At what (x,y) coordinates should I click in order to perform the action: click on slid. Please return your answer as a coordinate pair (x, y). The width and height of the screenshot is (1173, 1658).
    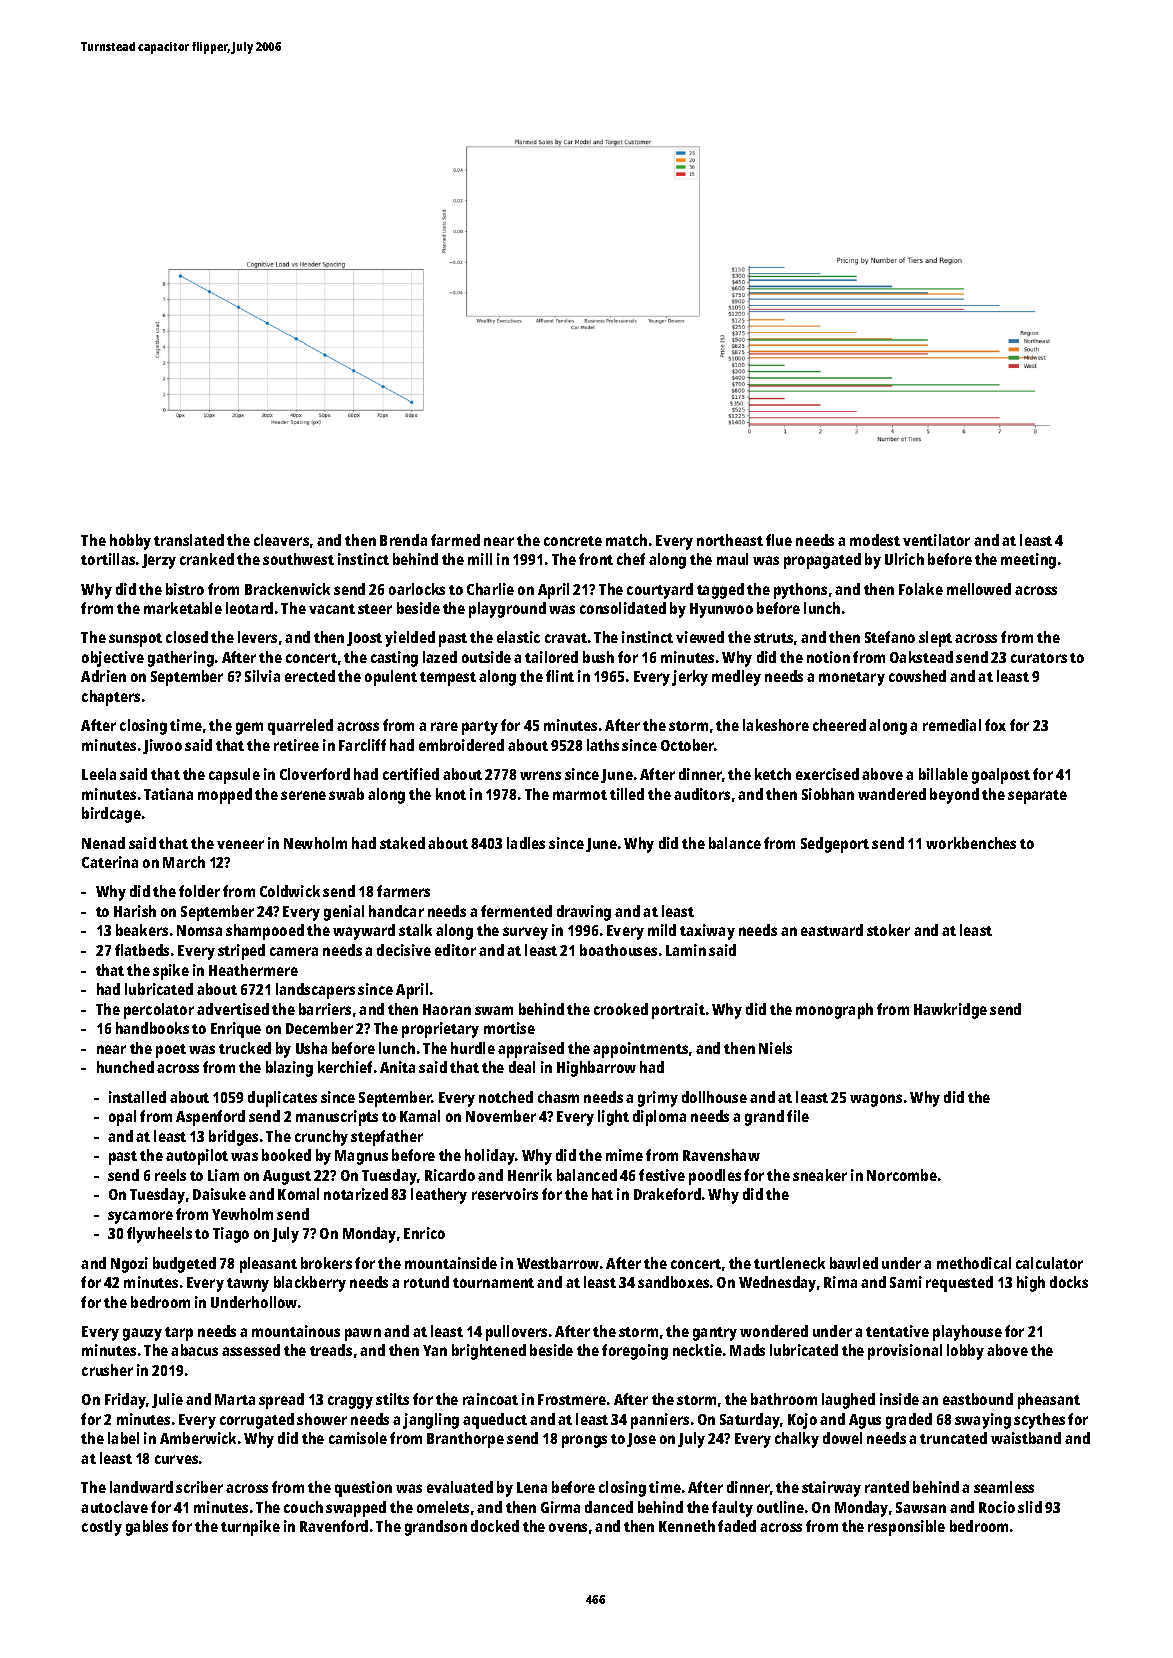
    Looking at the image, I should click on (1030, 1507).
